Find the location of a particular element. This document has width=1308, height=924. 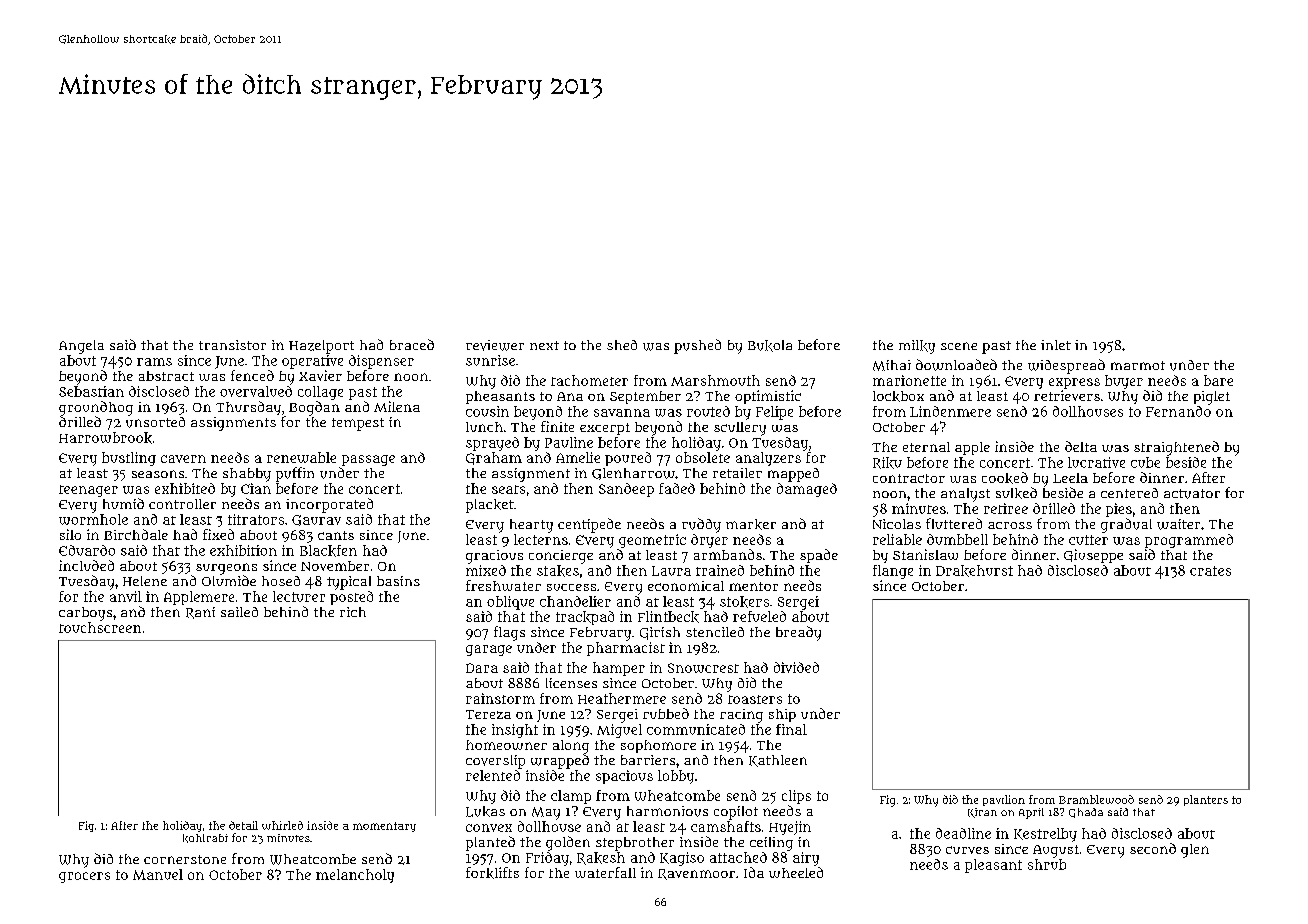

inlet is located at coordinates (1056, 345).
